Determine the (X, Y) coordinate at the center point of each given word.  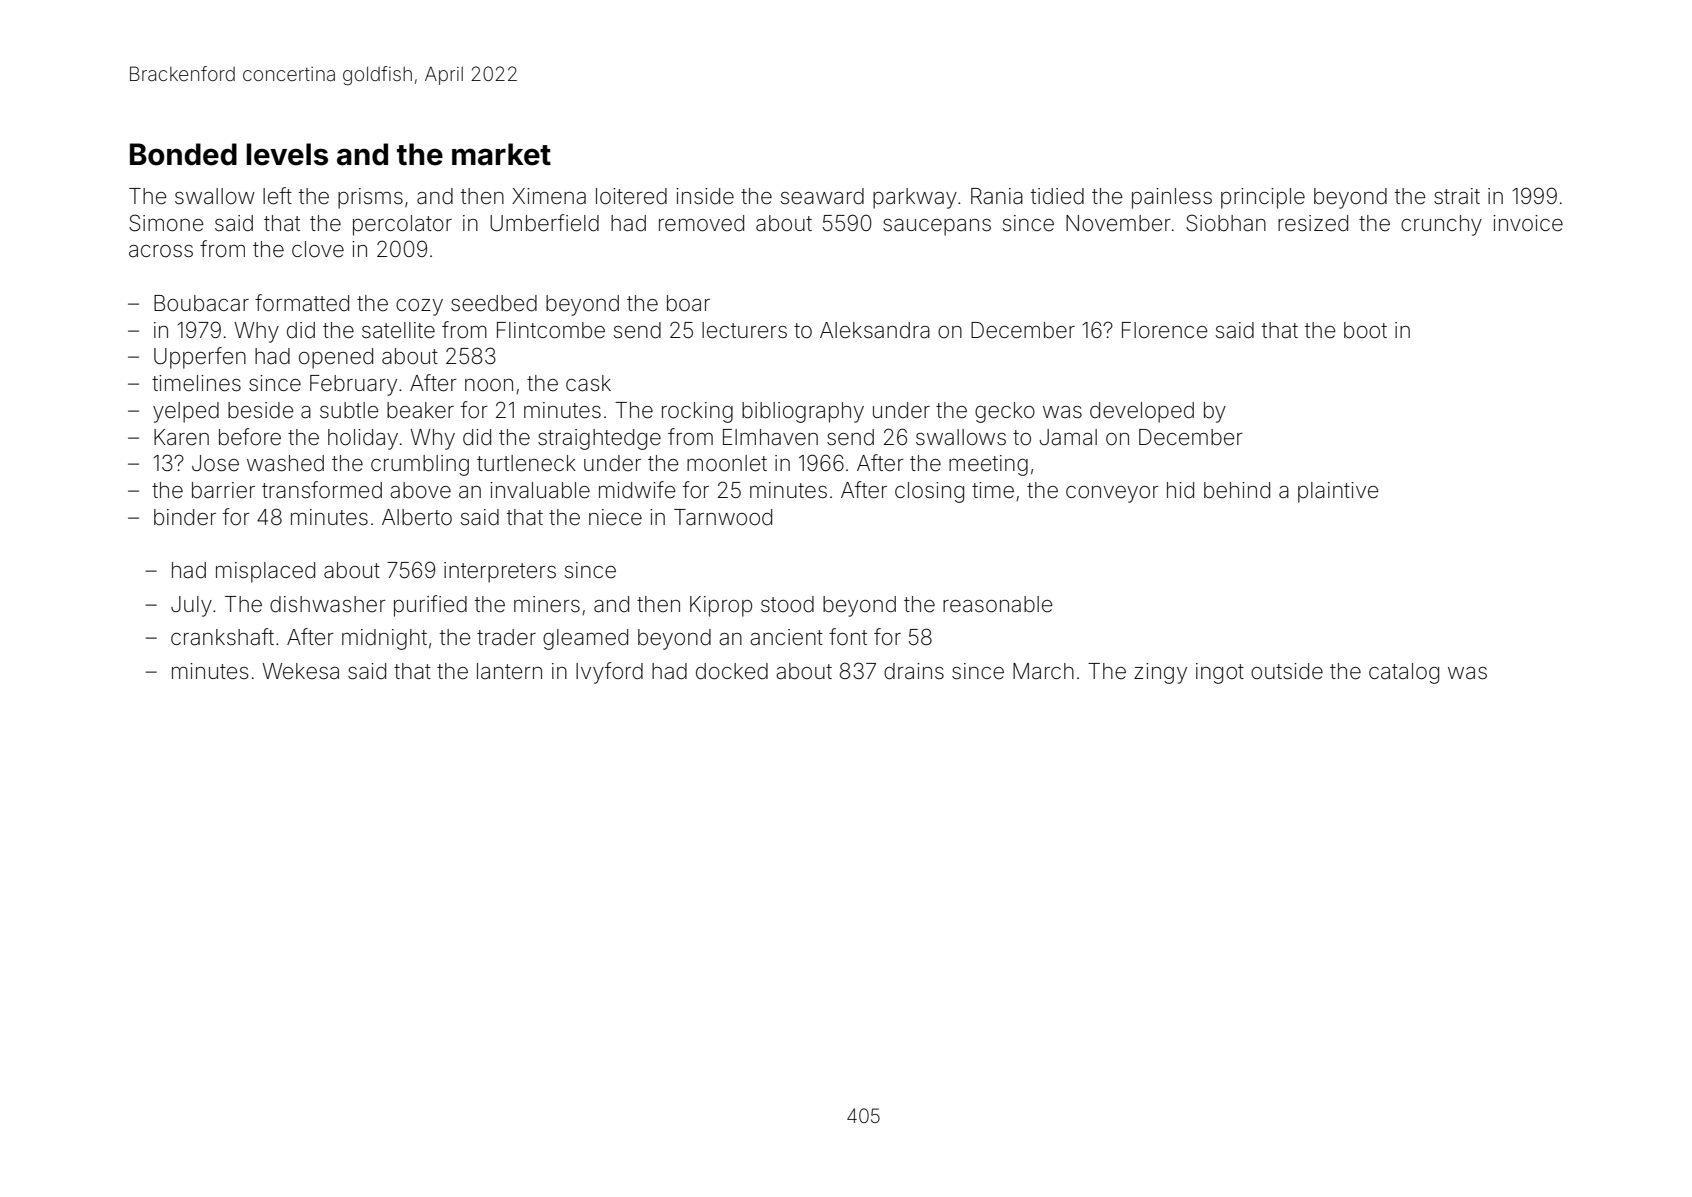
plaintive (1338, 492)
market (501, 154)
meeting (988, 465)
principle (1263, 198)
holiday (363, 439)
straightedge (599, 439)
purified (430, 606)
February (353, 385)
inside (705, 196)
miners (547, 604)
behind (1237, 490)
